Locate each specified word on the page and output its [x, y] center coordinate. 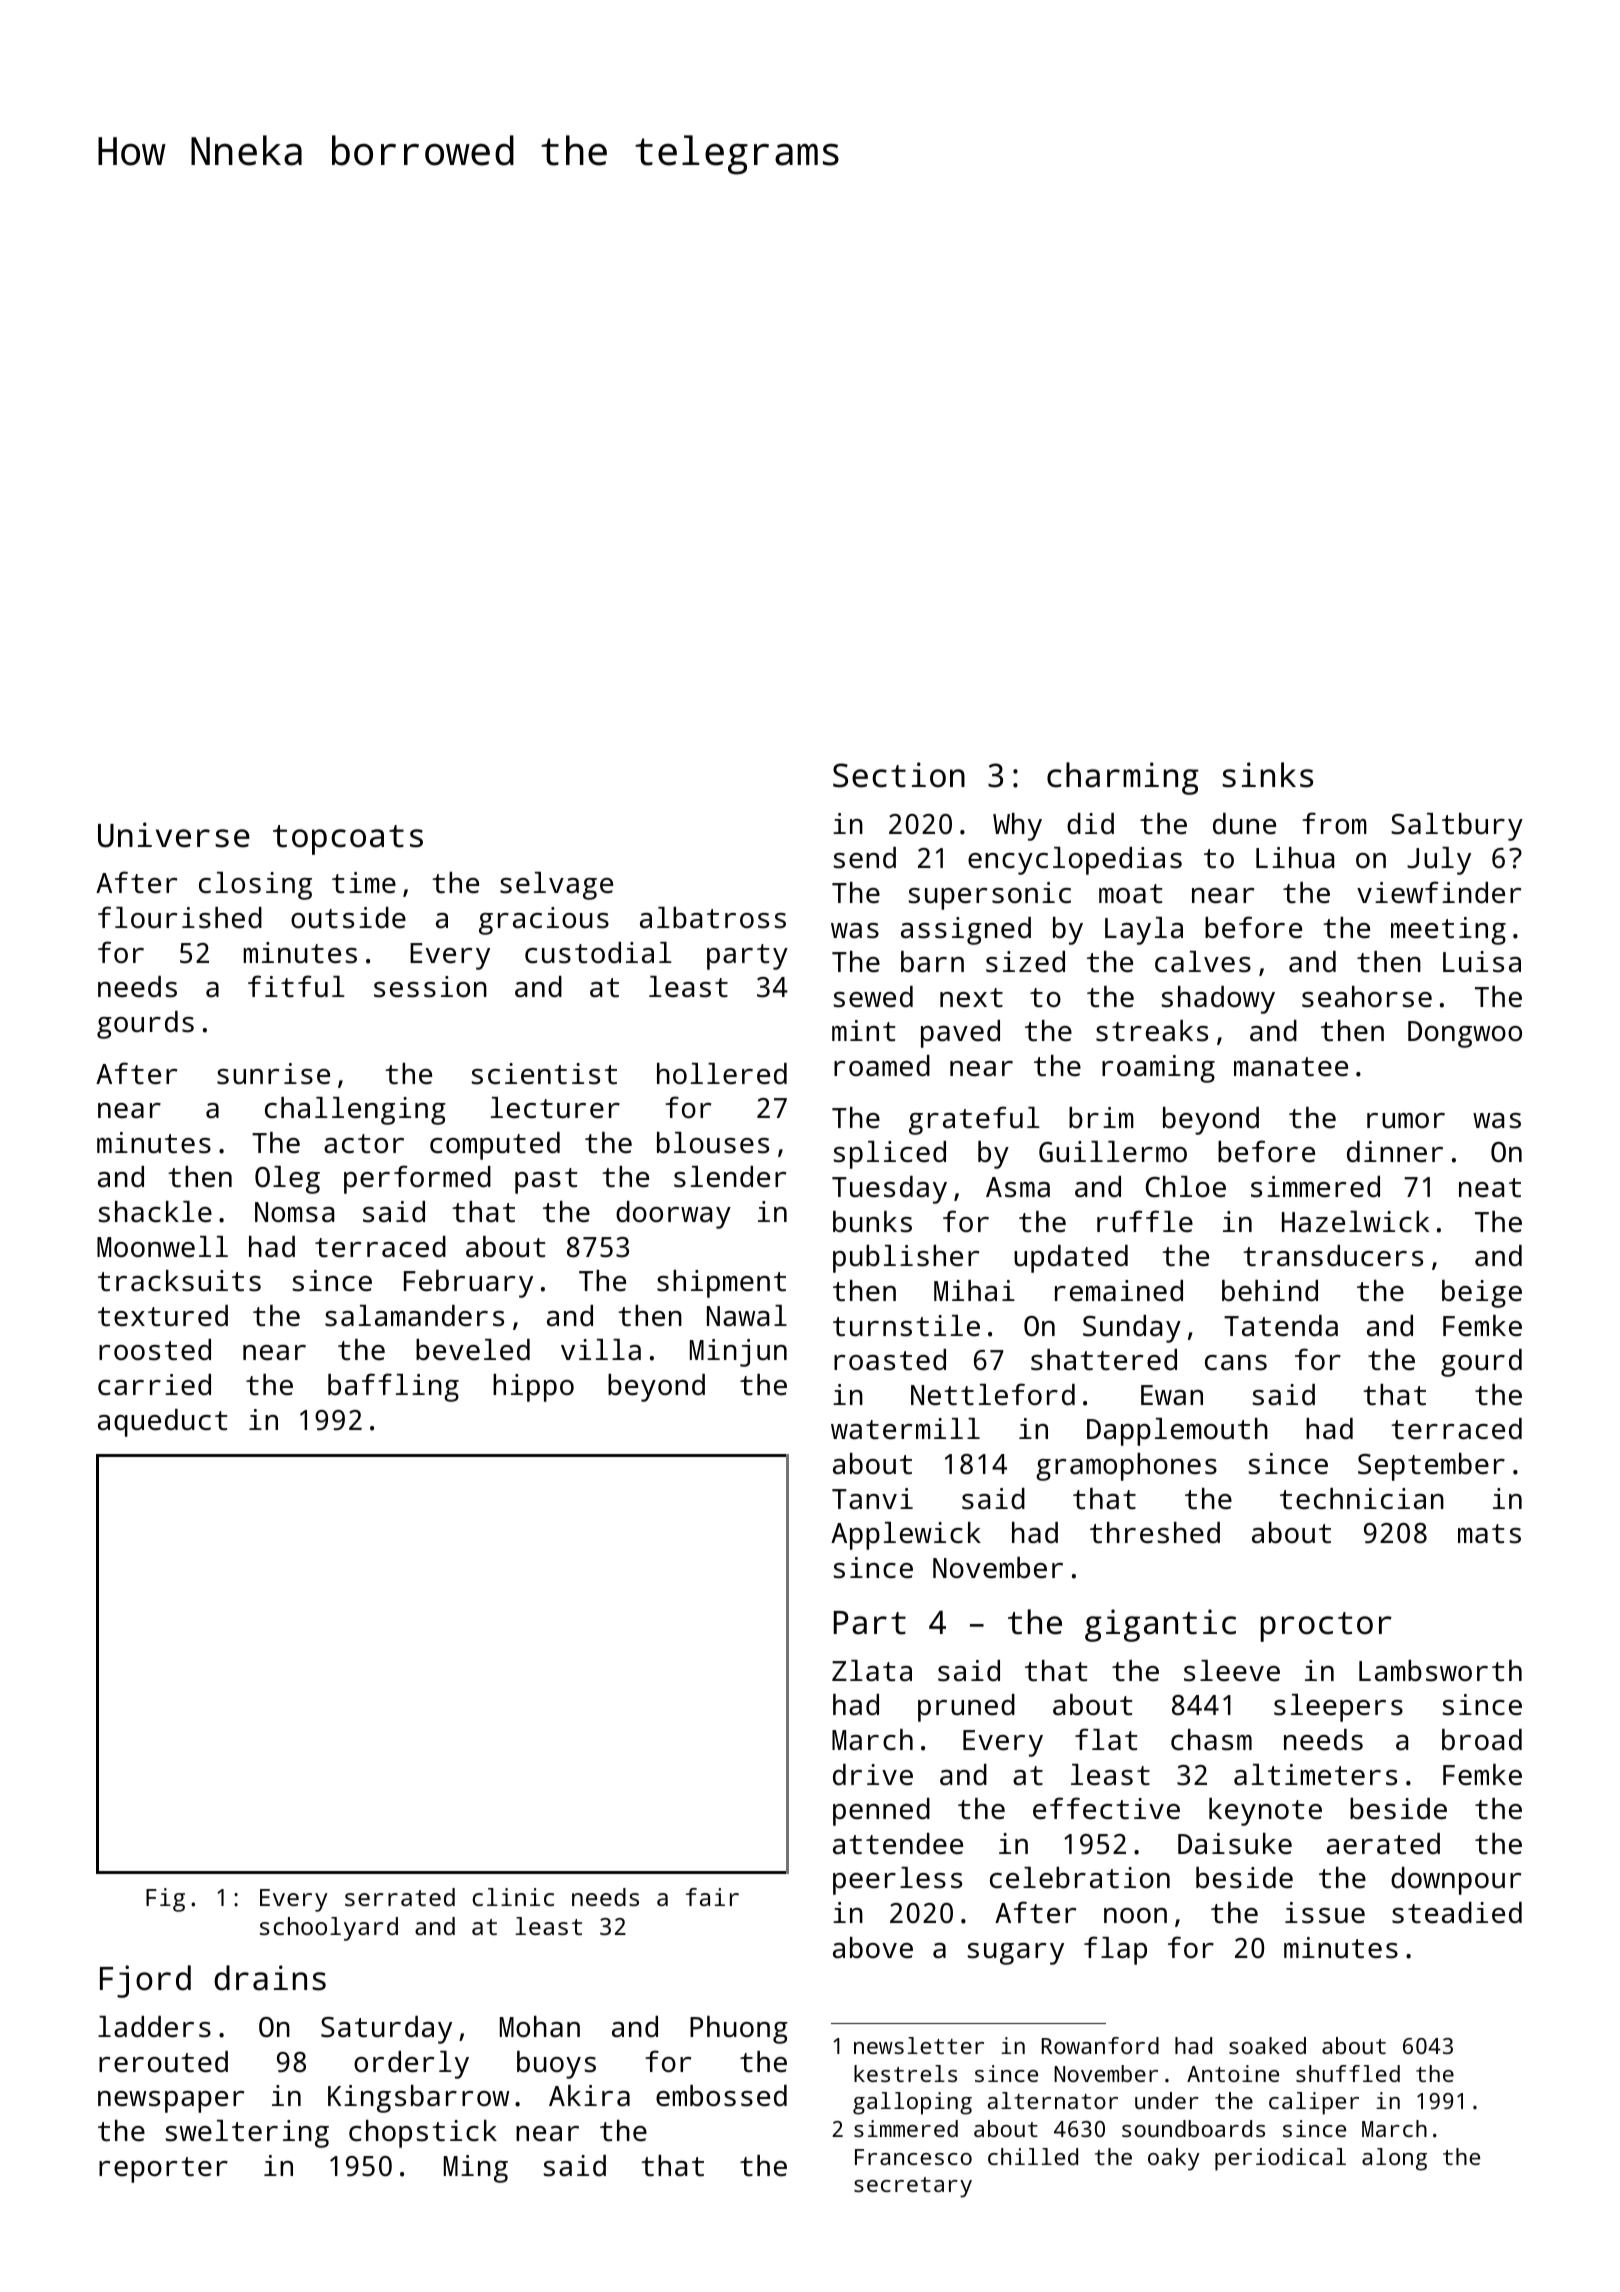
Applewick [906, 1536]
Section [899, 775]
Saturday [386, 2030]
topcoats [348, 840]
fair [712, 1897]
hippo [533, 1388]
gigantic [1160, 1625]
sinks [1267, 775]
